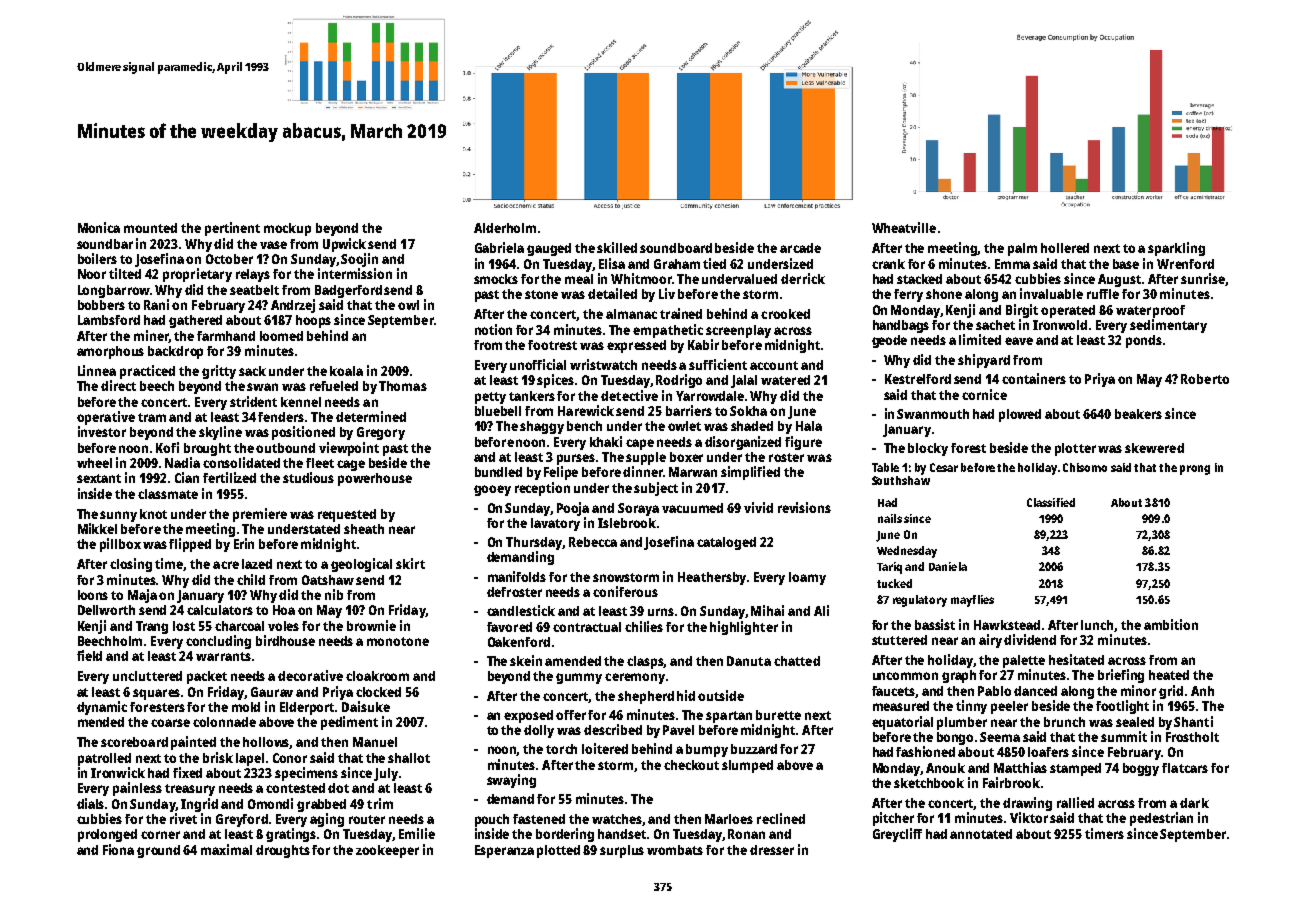  Describe the element at coordinates (287, 229) in the screenshot. I see `mockup` at that location.
